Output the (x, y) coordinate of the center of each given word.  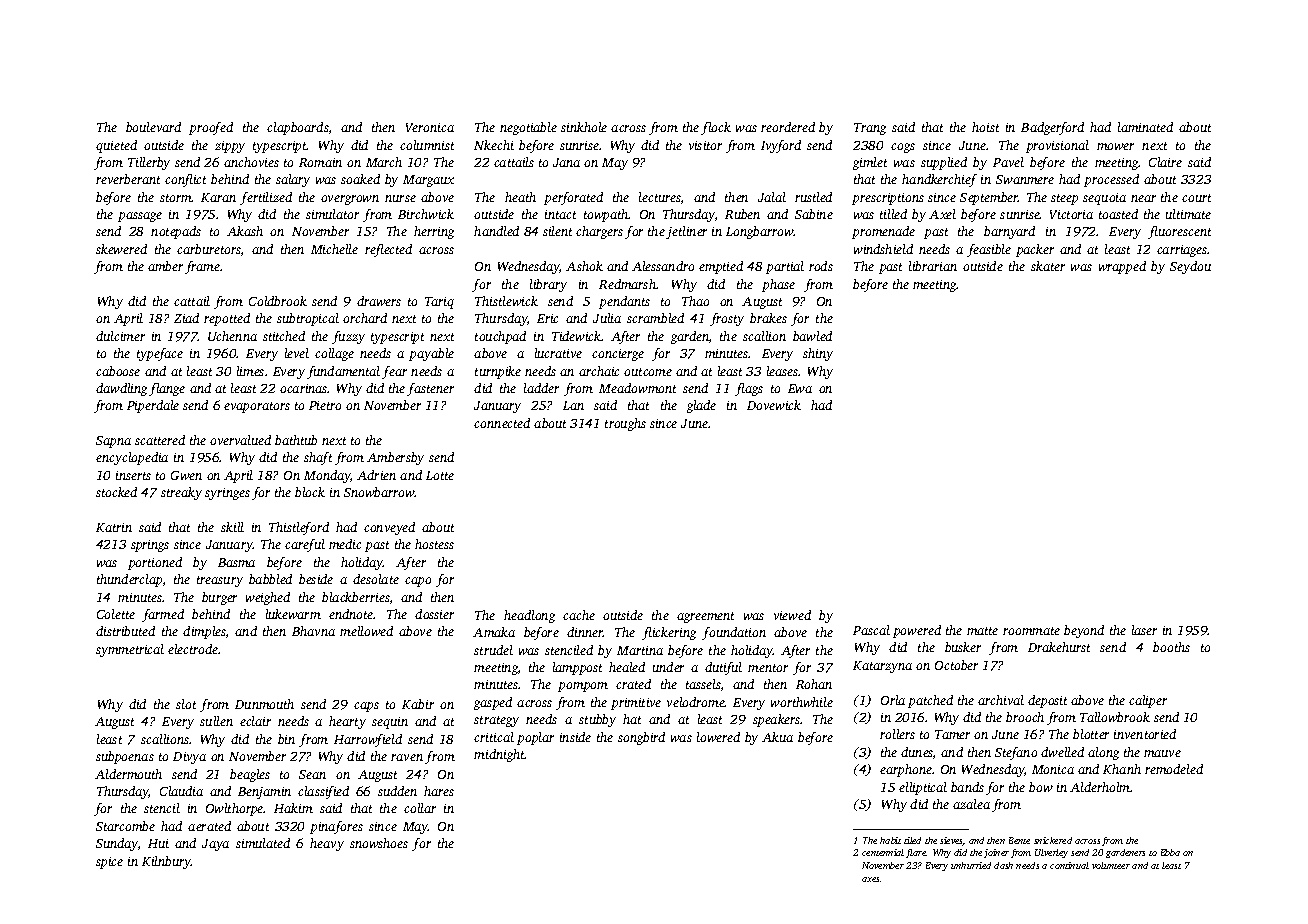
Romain (320, 162)
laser (1144, 630)
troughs (625, 424)
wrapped (1122, 267)
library (548, 285)
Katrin (114, 527)
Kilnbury (166, 862)
